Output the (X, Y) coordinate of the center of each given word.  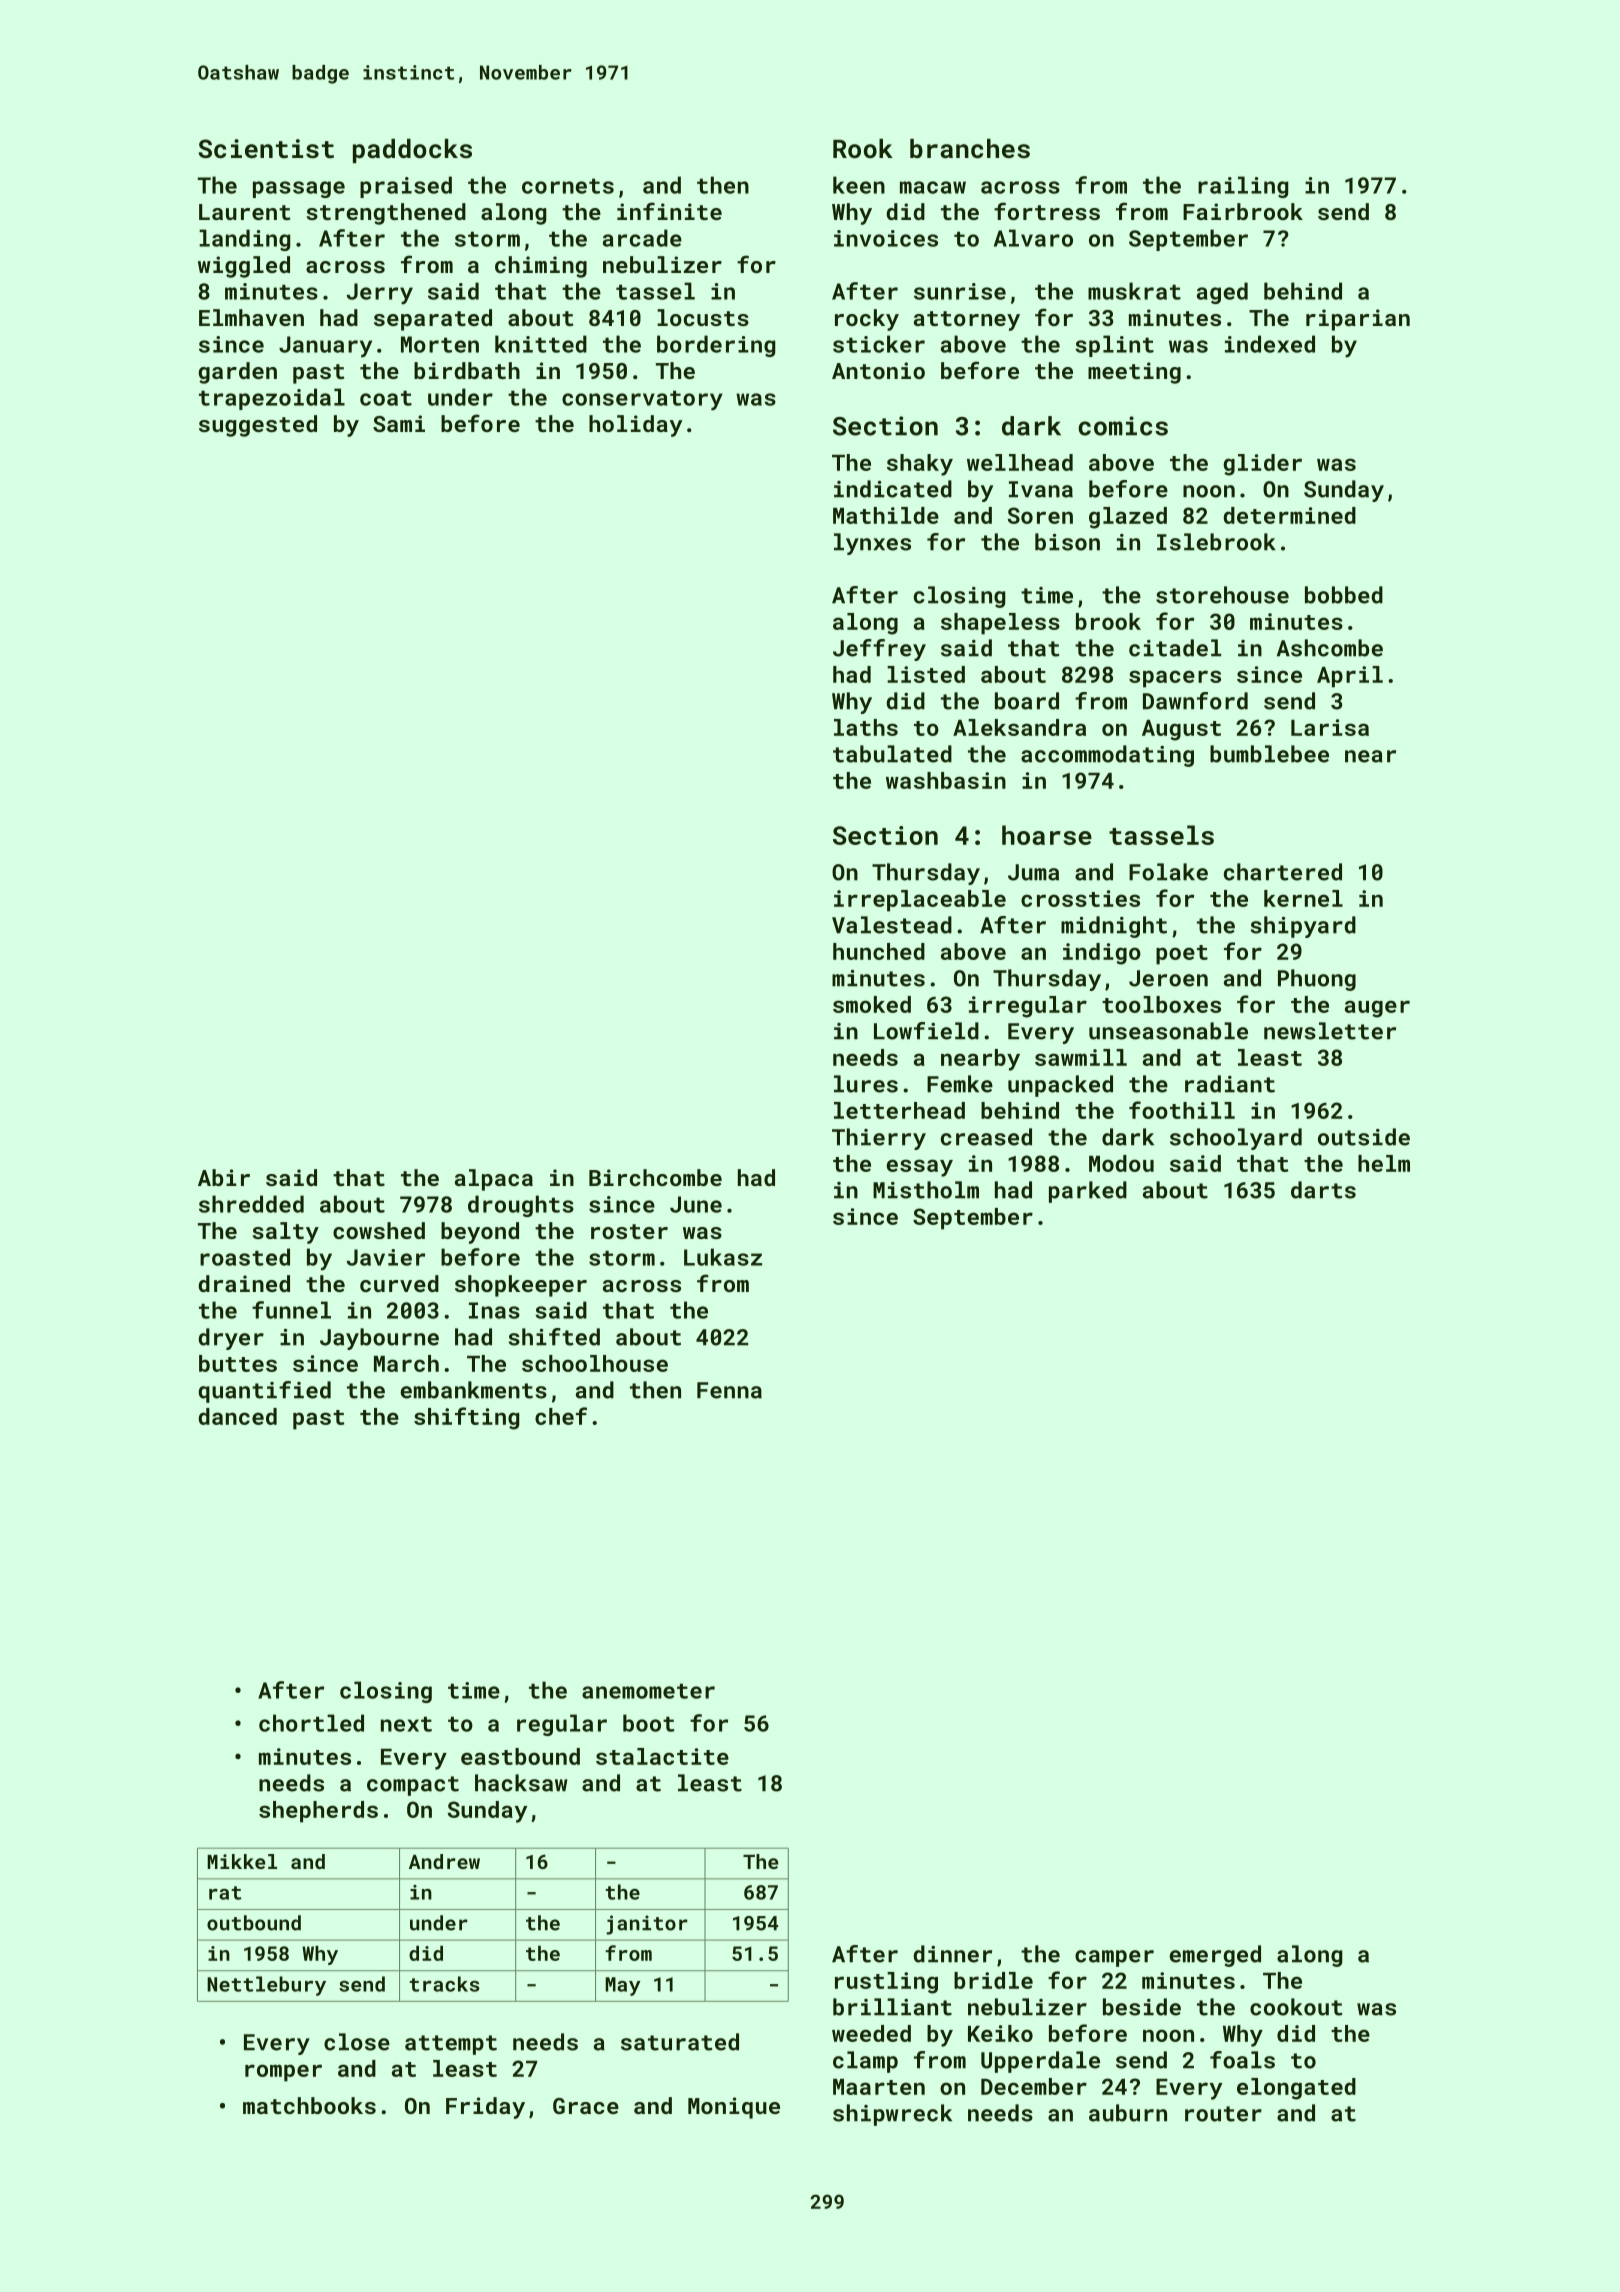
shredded (251, 1204)
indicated (893, 489)
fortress (1047, 211)
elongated (1296, 2089)
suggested (258, 426)
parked (1088, 1192)
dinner (952, 1954)
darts (1323, 1190)
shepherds (318, 1812)
